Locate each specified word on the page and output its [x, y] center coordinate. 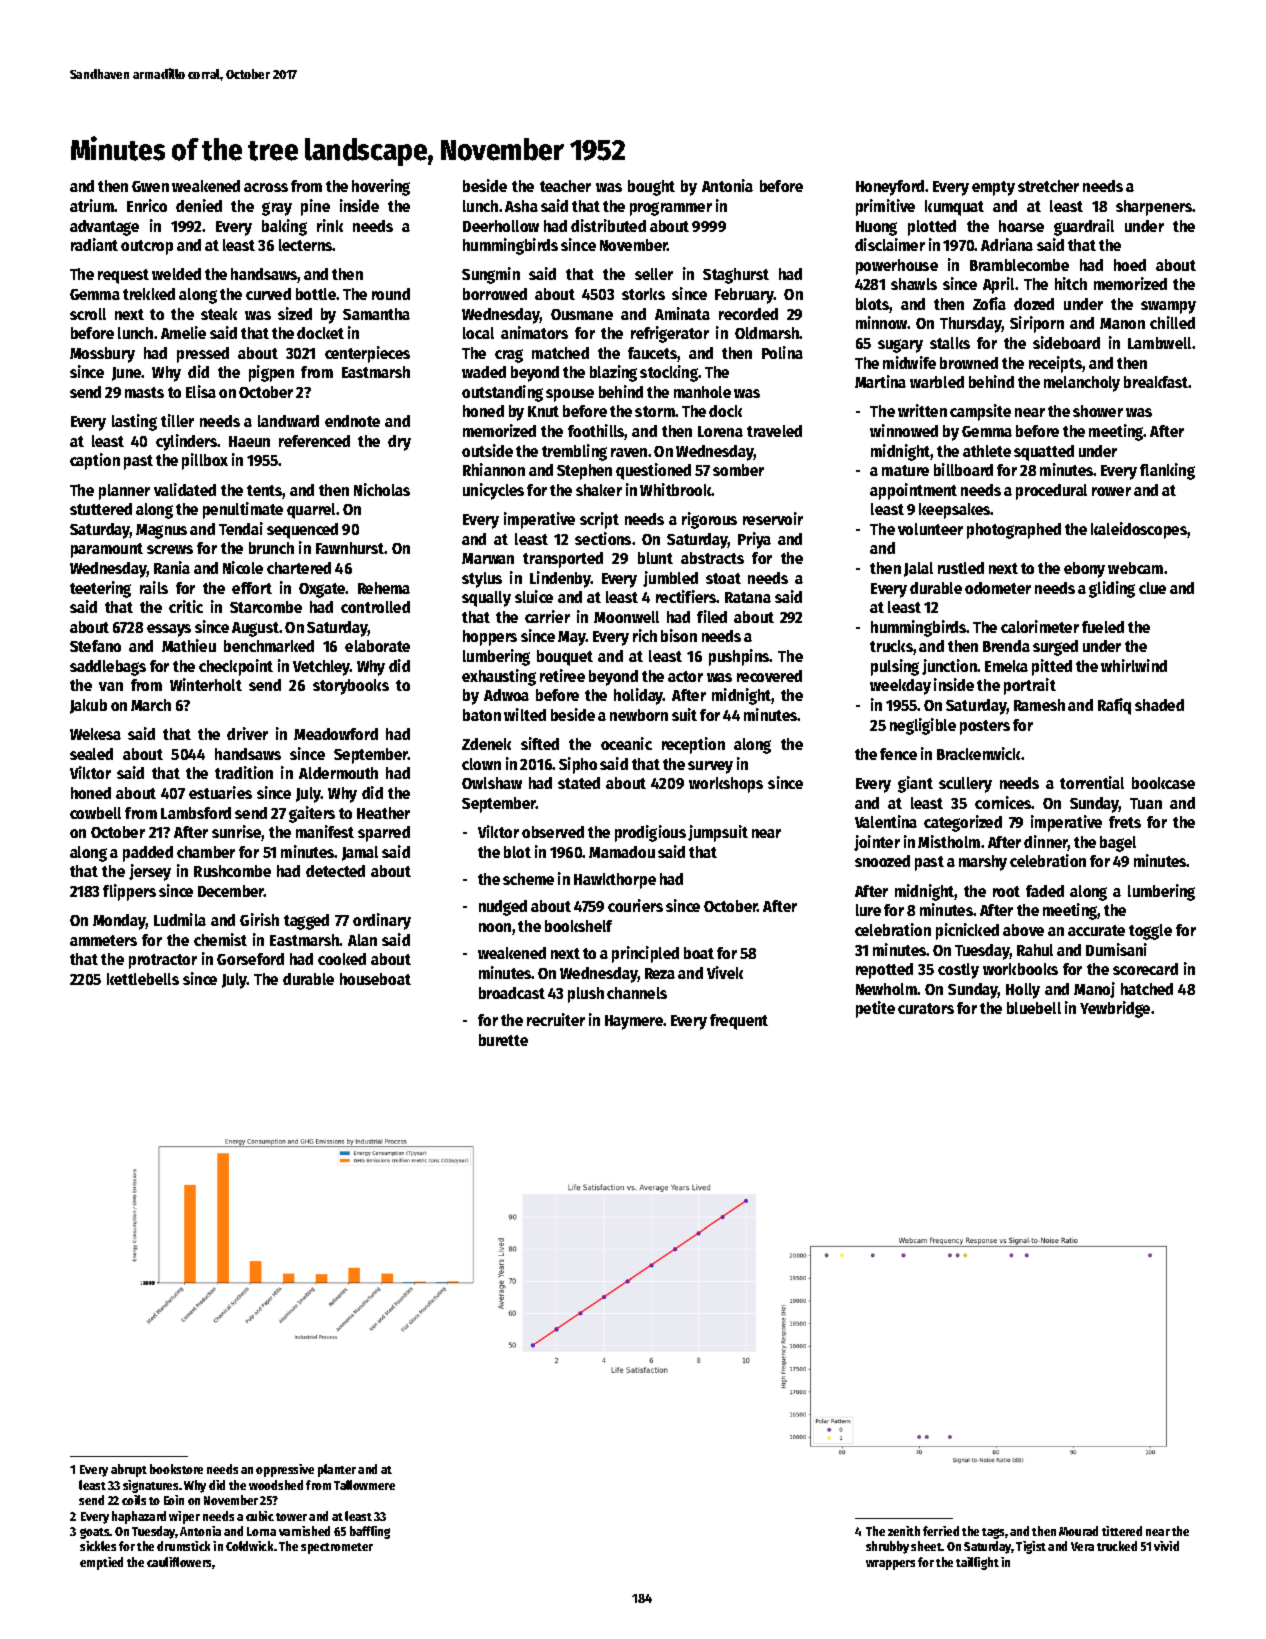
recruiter [556, 1019]
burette [503, 1040]
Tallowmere [364, 1485]
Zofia [989, 303]
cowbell [95, 813]
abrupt [129, 1470]
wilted [525, 714]
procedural [1051, 492]
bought [651, 188]
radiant [94, 244]
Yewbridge [1115, 1009]
